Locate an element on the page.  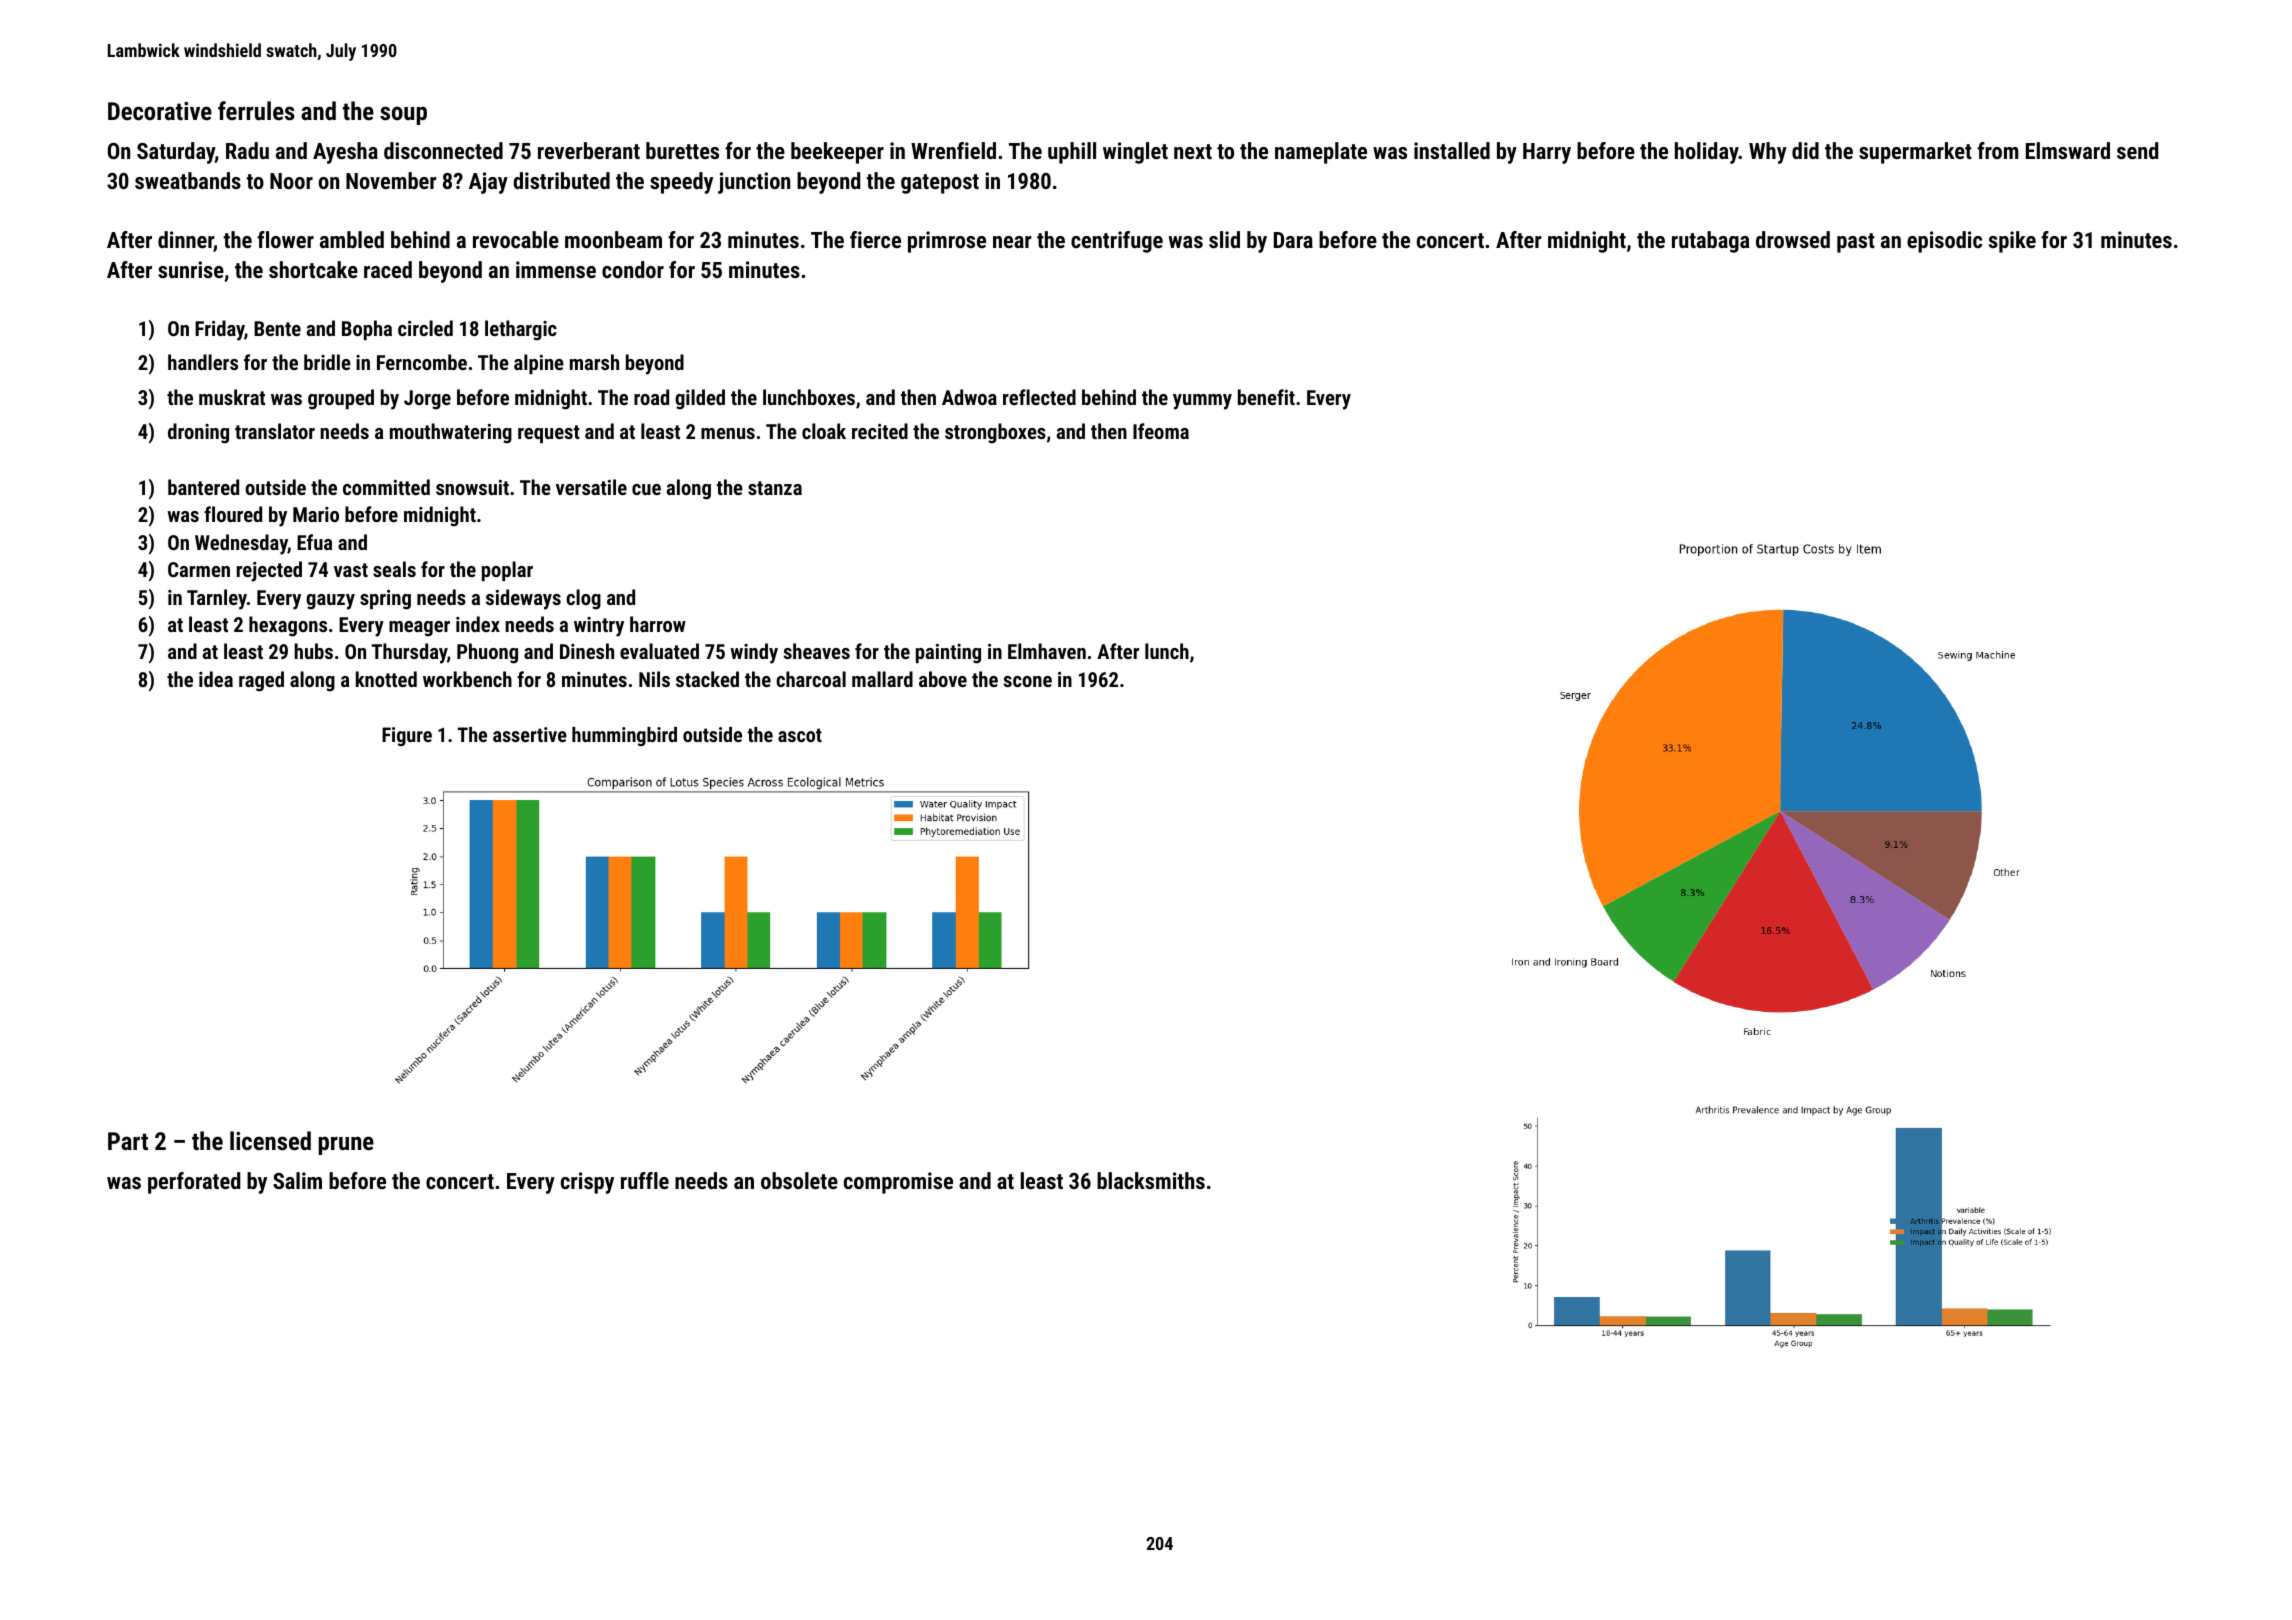
burettes is located at coordinates (682, 150).
